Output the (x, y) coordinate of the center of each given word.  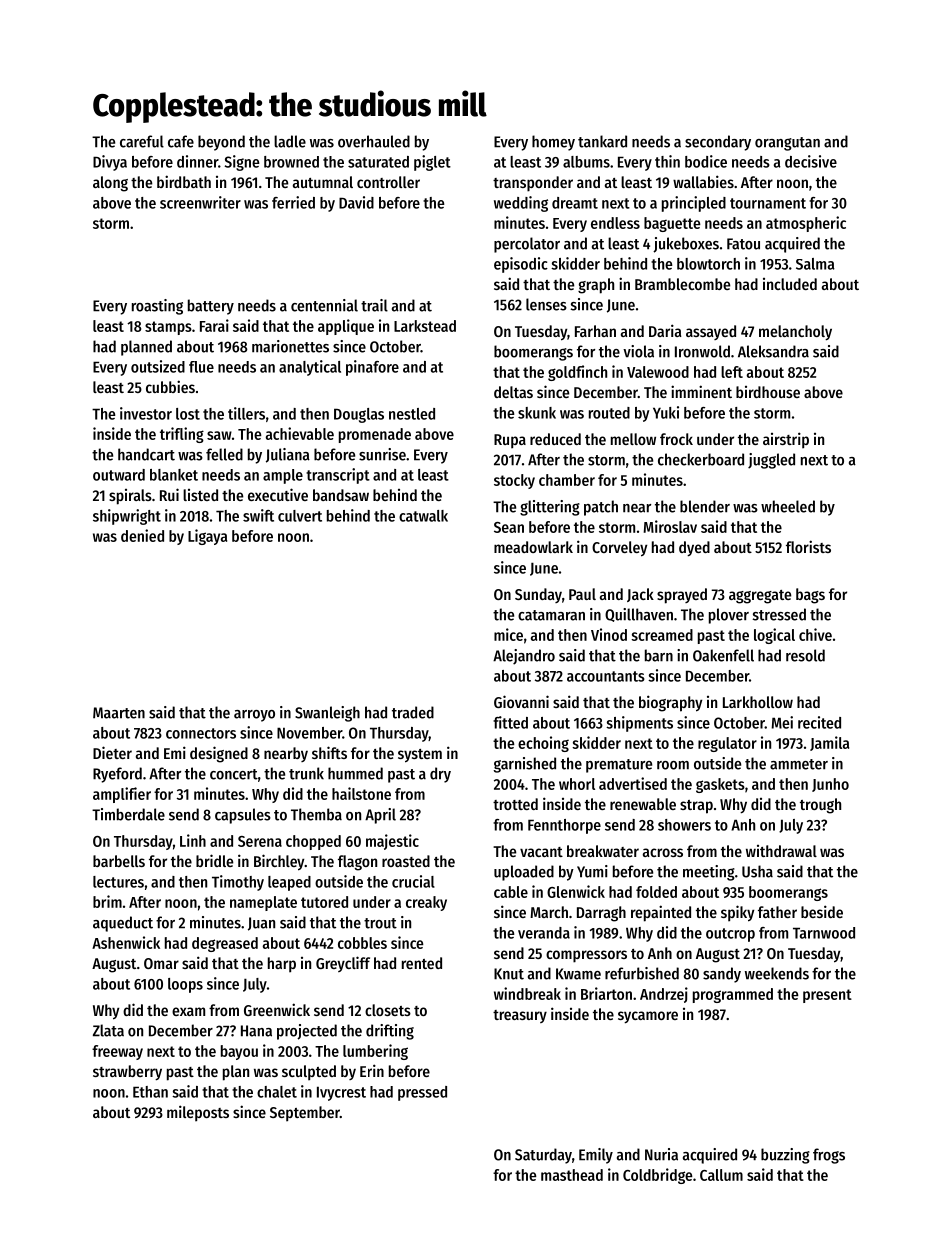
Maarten (119, 713)
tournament (768, 203)
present (827, 996)
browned (291, 162)
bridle (214, 860)
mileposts (198, 1113)
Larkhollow (758, 702)
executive (278, 494)
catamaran (551, 615)
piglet (432, 163)
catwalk (423, 516)
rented (422, 963)
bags (810, 596)
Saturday (543, 1156)
